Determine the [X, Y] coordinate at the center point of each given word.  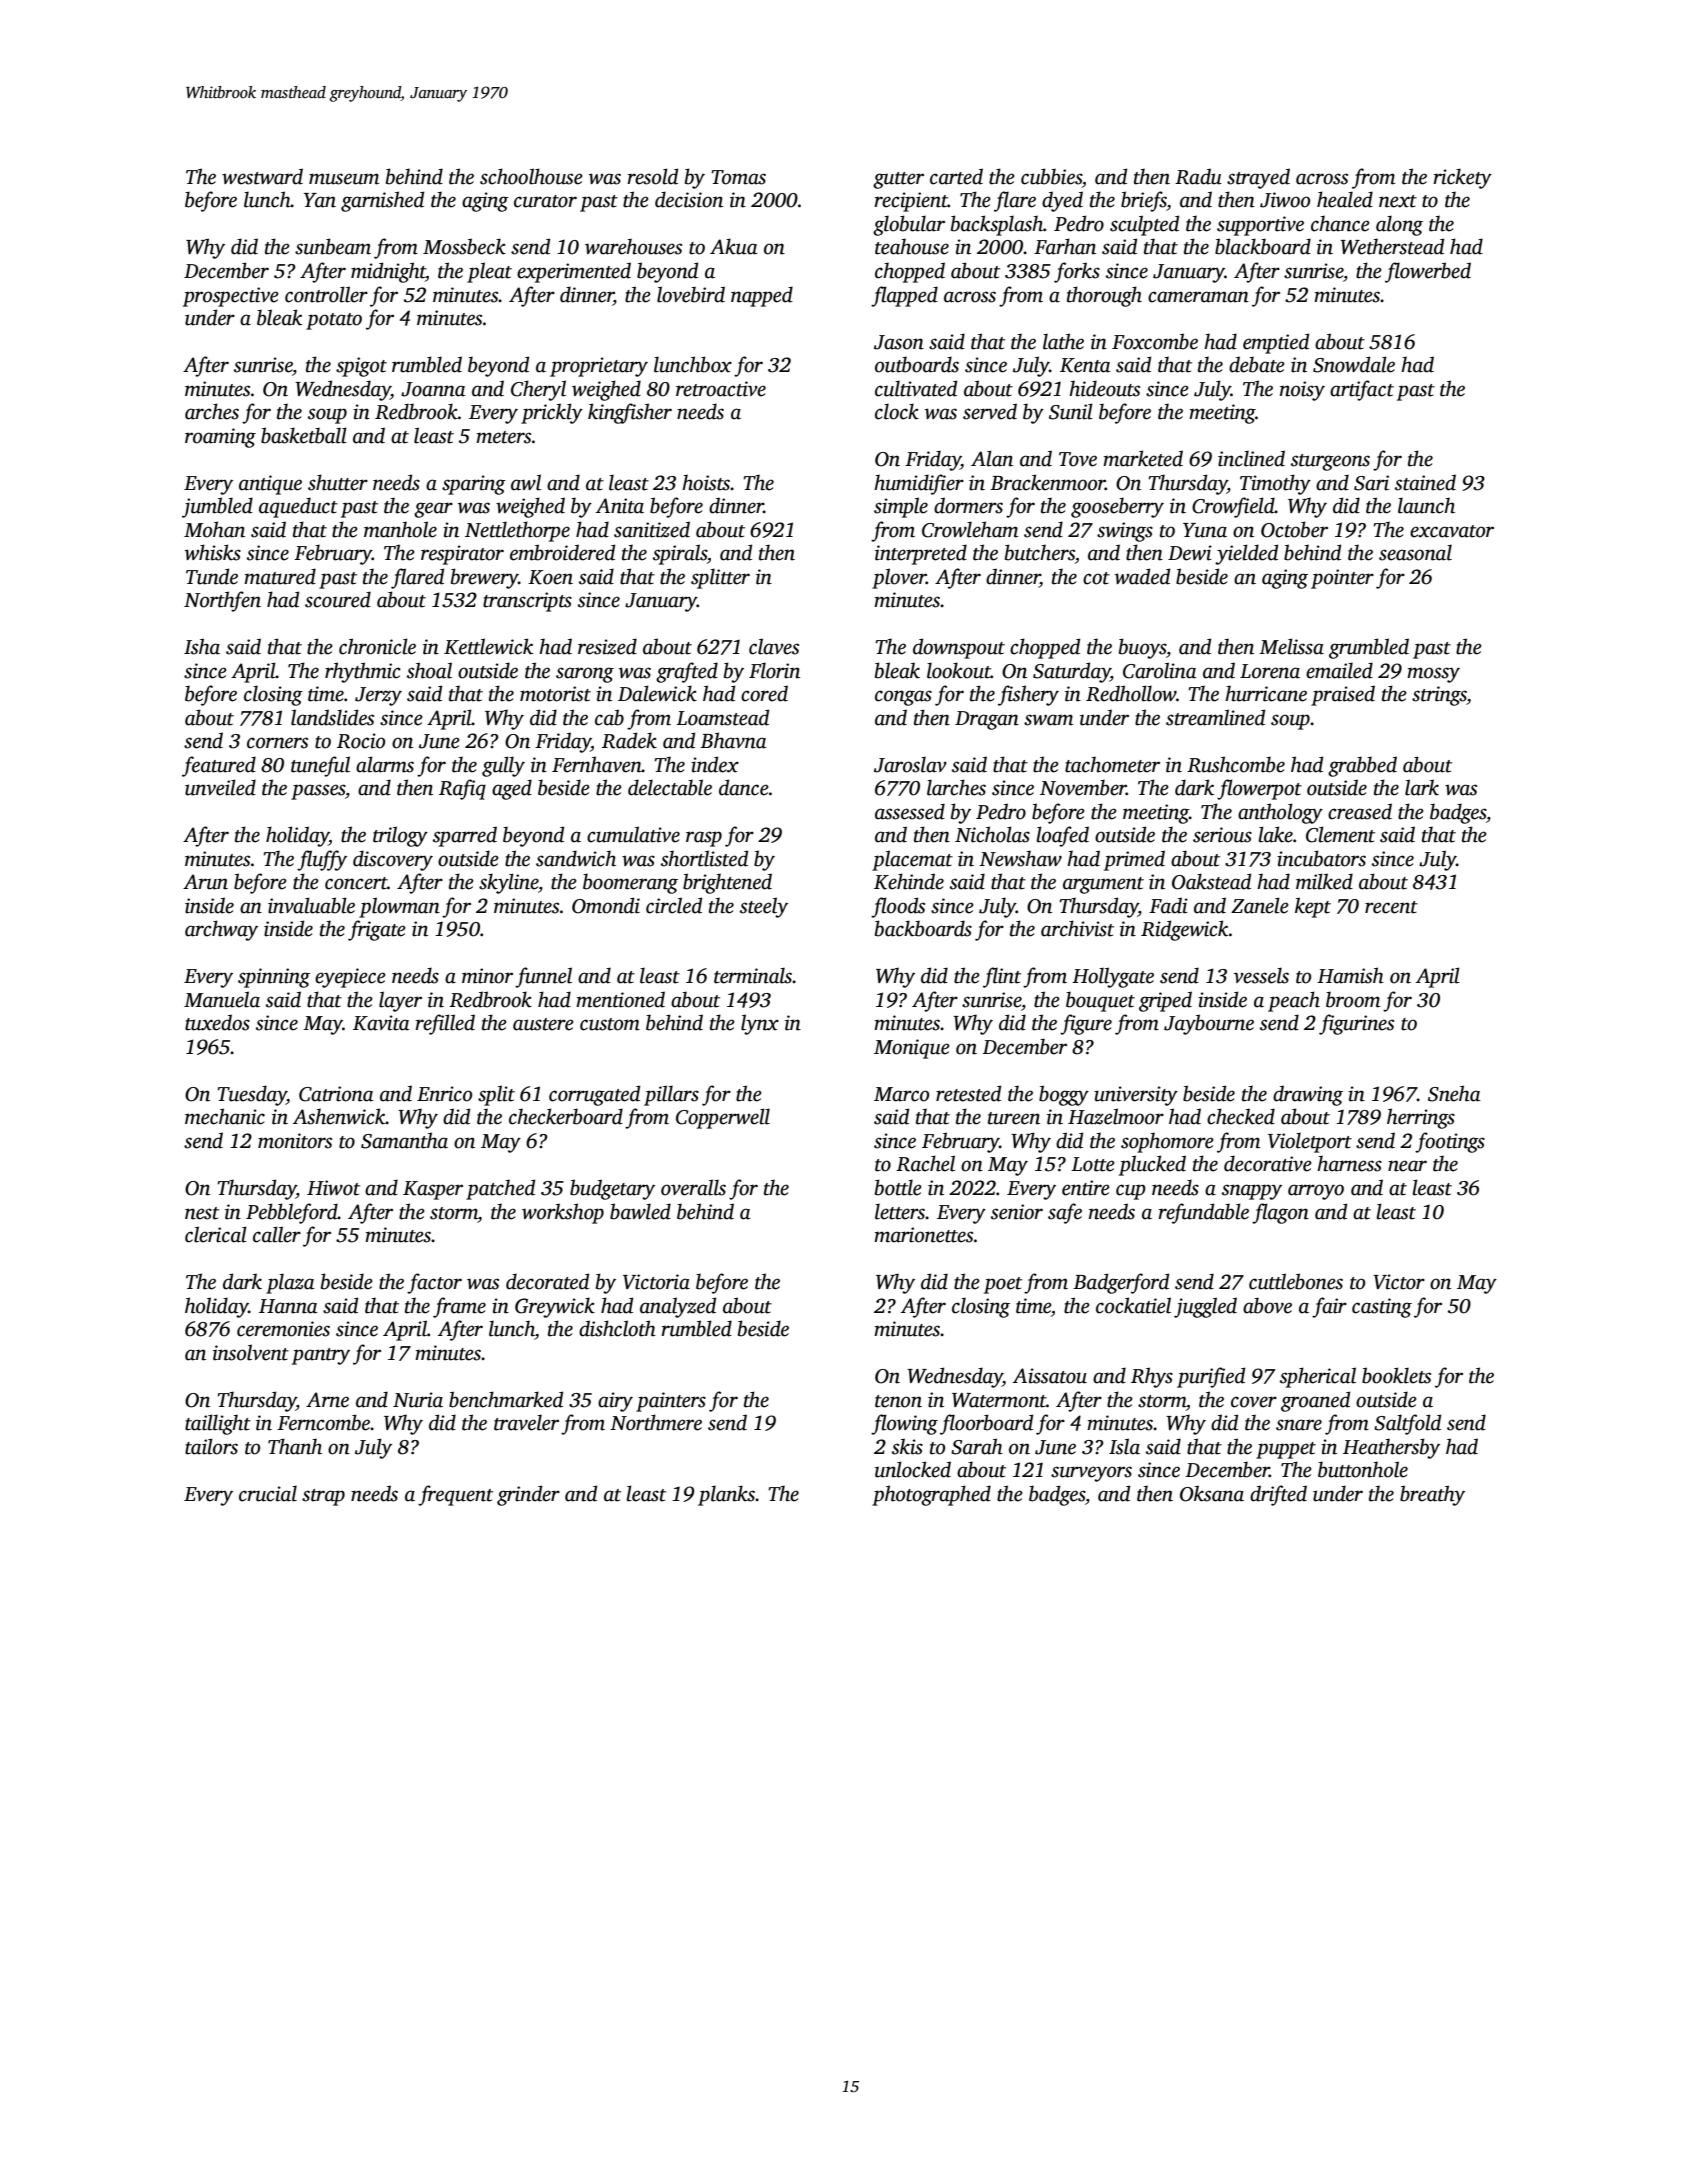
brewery [484, 578]
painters [671, 1402]
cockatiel [1133, 1305]
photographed [931, 1495]
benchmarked [506, 1399]
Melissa [1291, 646]
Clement [1340, 834]
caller [277, 1234]
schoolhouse [531, 176]
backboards [923, 928]
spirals [680, 554]
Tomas [738, 177]
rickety [1462, 178]
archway [221, 930]
